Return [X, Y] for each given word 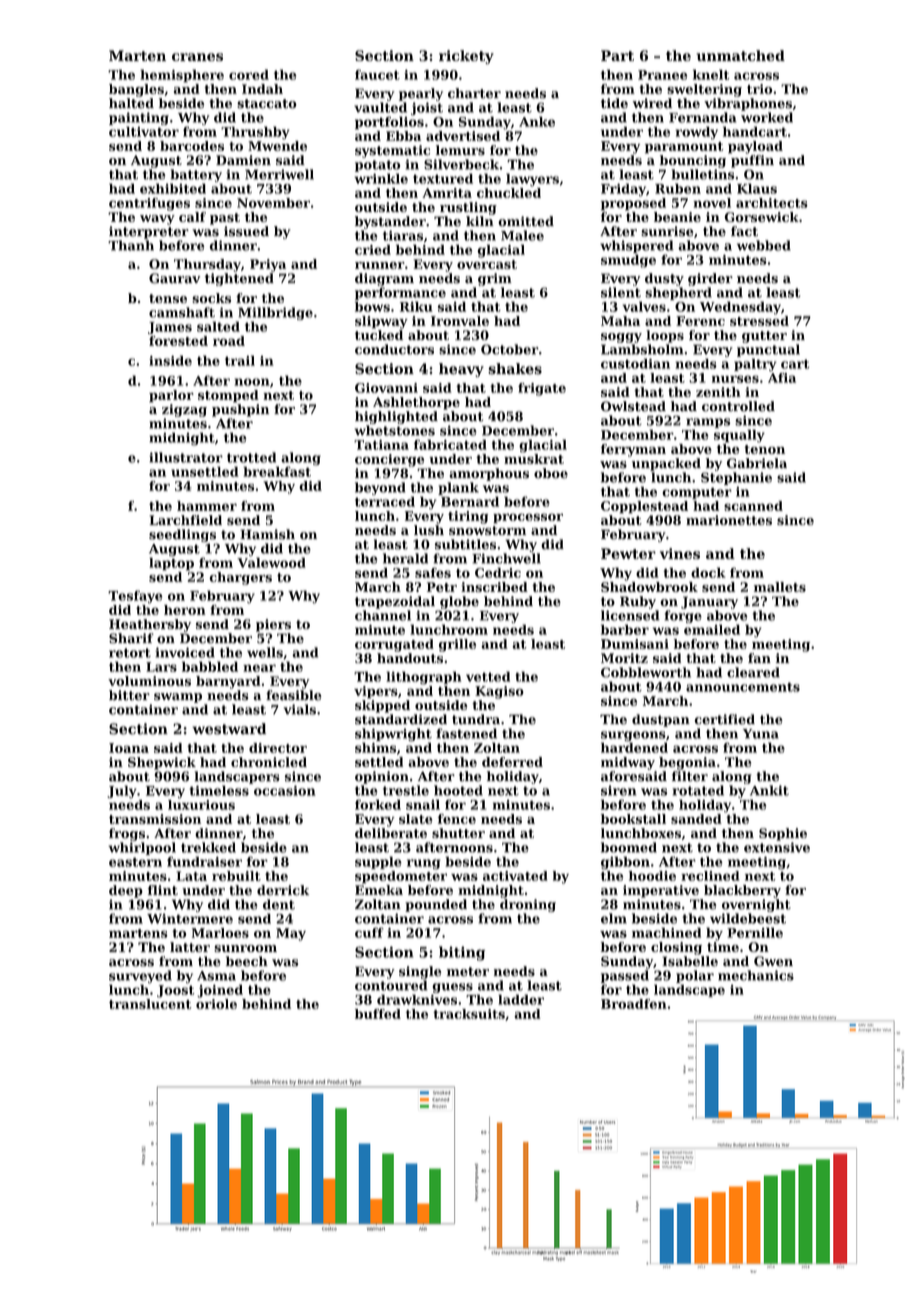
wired [652, 103]
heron [185, 610]
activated [515, 876]
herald [405, 558]
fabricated [450, 444]
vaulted [380, 107]
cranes [197, 57]
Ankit [769, 790]
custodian [635, 363]
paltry [755, 365]
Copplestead [644, 507]
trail [240, 360]
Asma [216, 976]
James [170, 328]
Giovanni [386, 388]
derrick [283, 890]
